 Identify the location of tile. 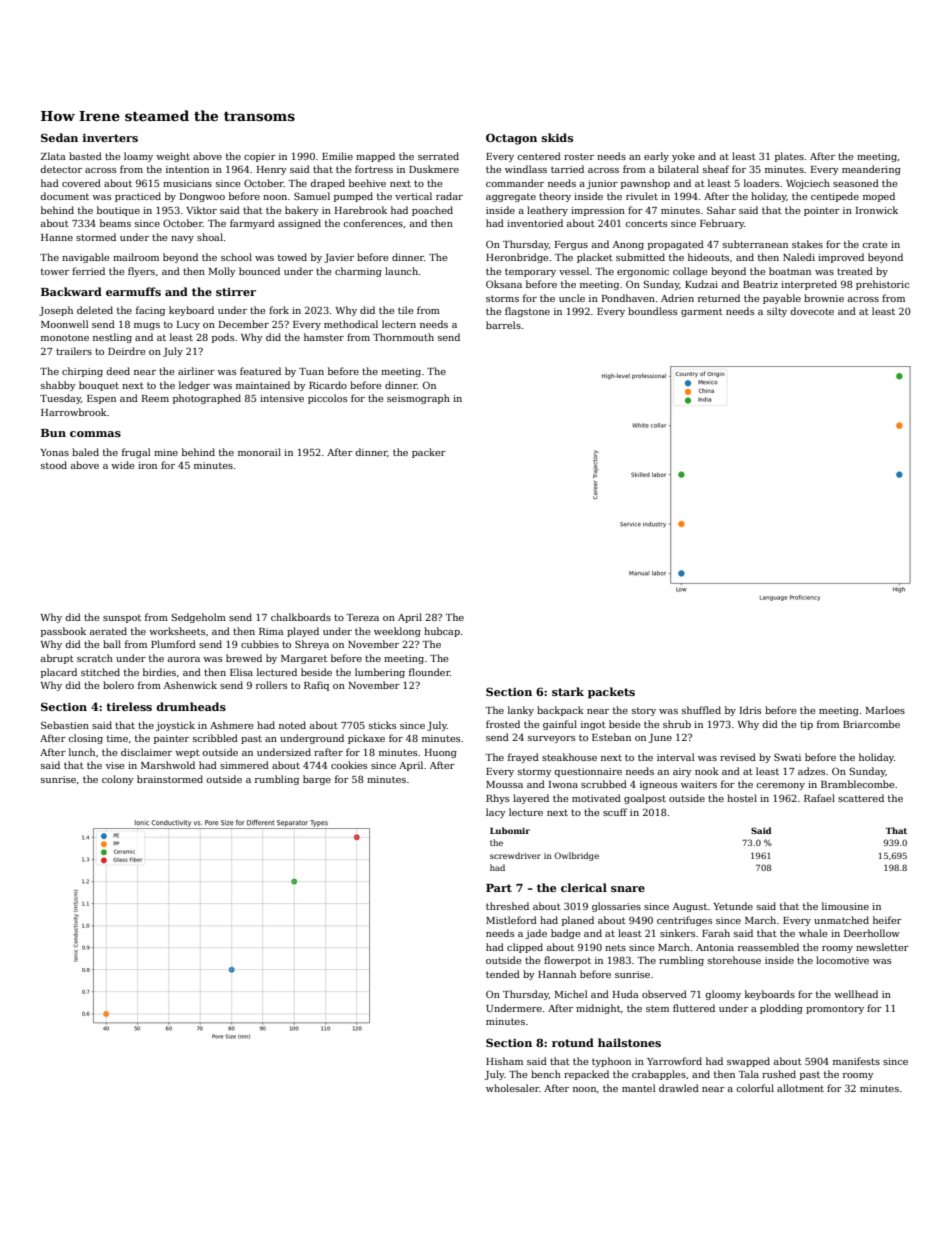
(405, 310).
